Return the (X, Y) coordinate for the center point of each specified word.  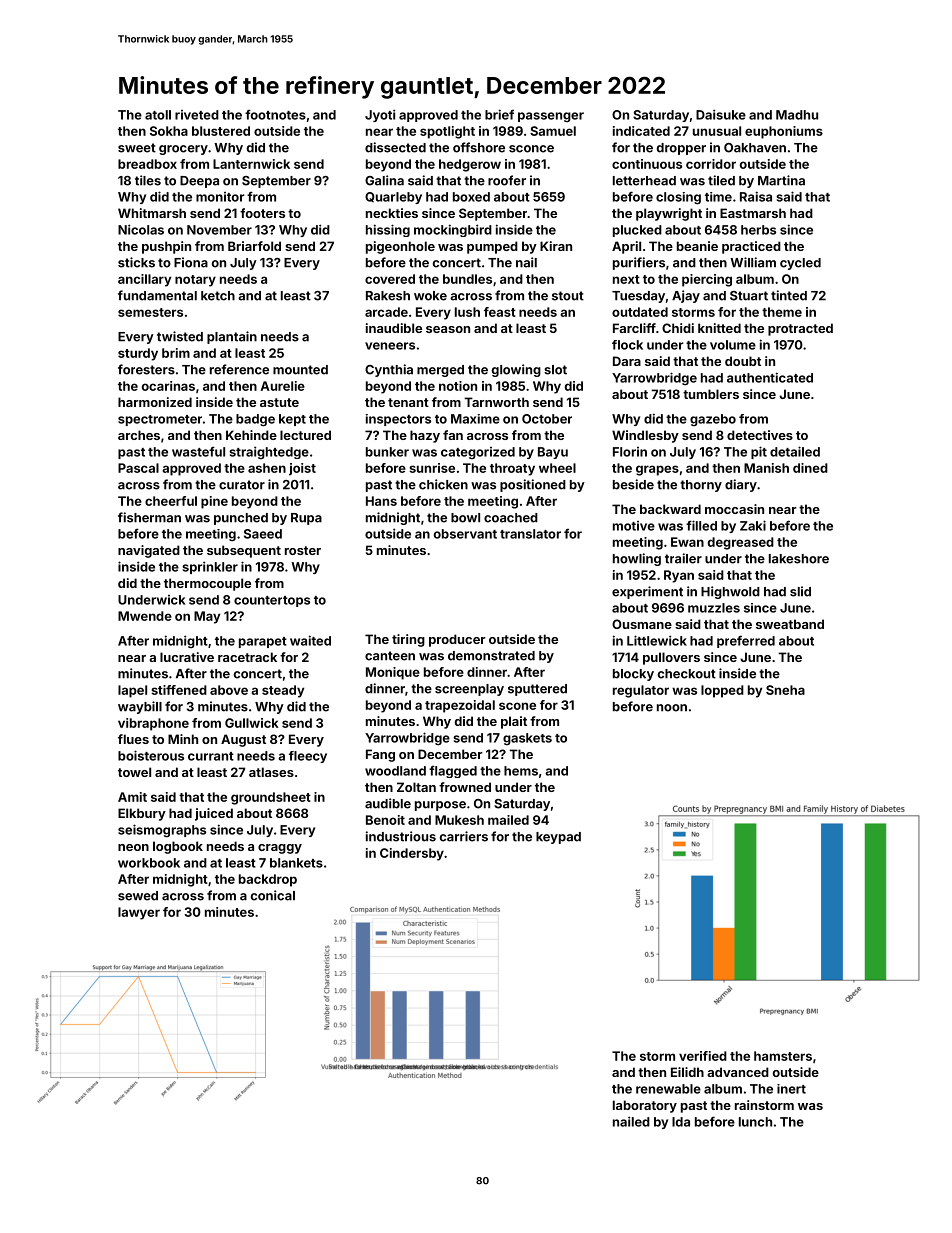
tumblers (711, 394)
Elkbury (142, 814)
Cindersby (412, 854)
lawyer (139, 913)
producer (457, 640)
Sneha (785, 690)
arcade (386, 312)
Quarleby (393, 198)
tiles (148, 180)
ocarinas (168, 386)
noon (672, 708)
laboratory (645, 1106)
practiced (751, 247)
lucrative (187, 657)
